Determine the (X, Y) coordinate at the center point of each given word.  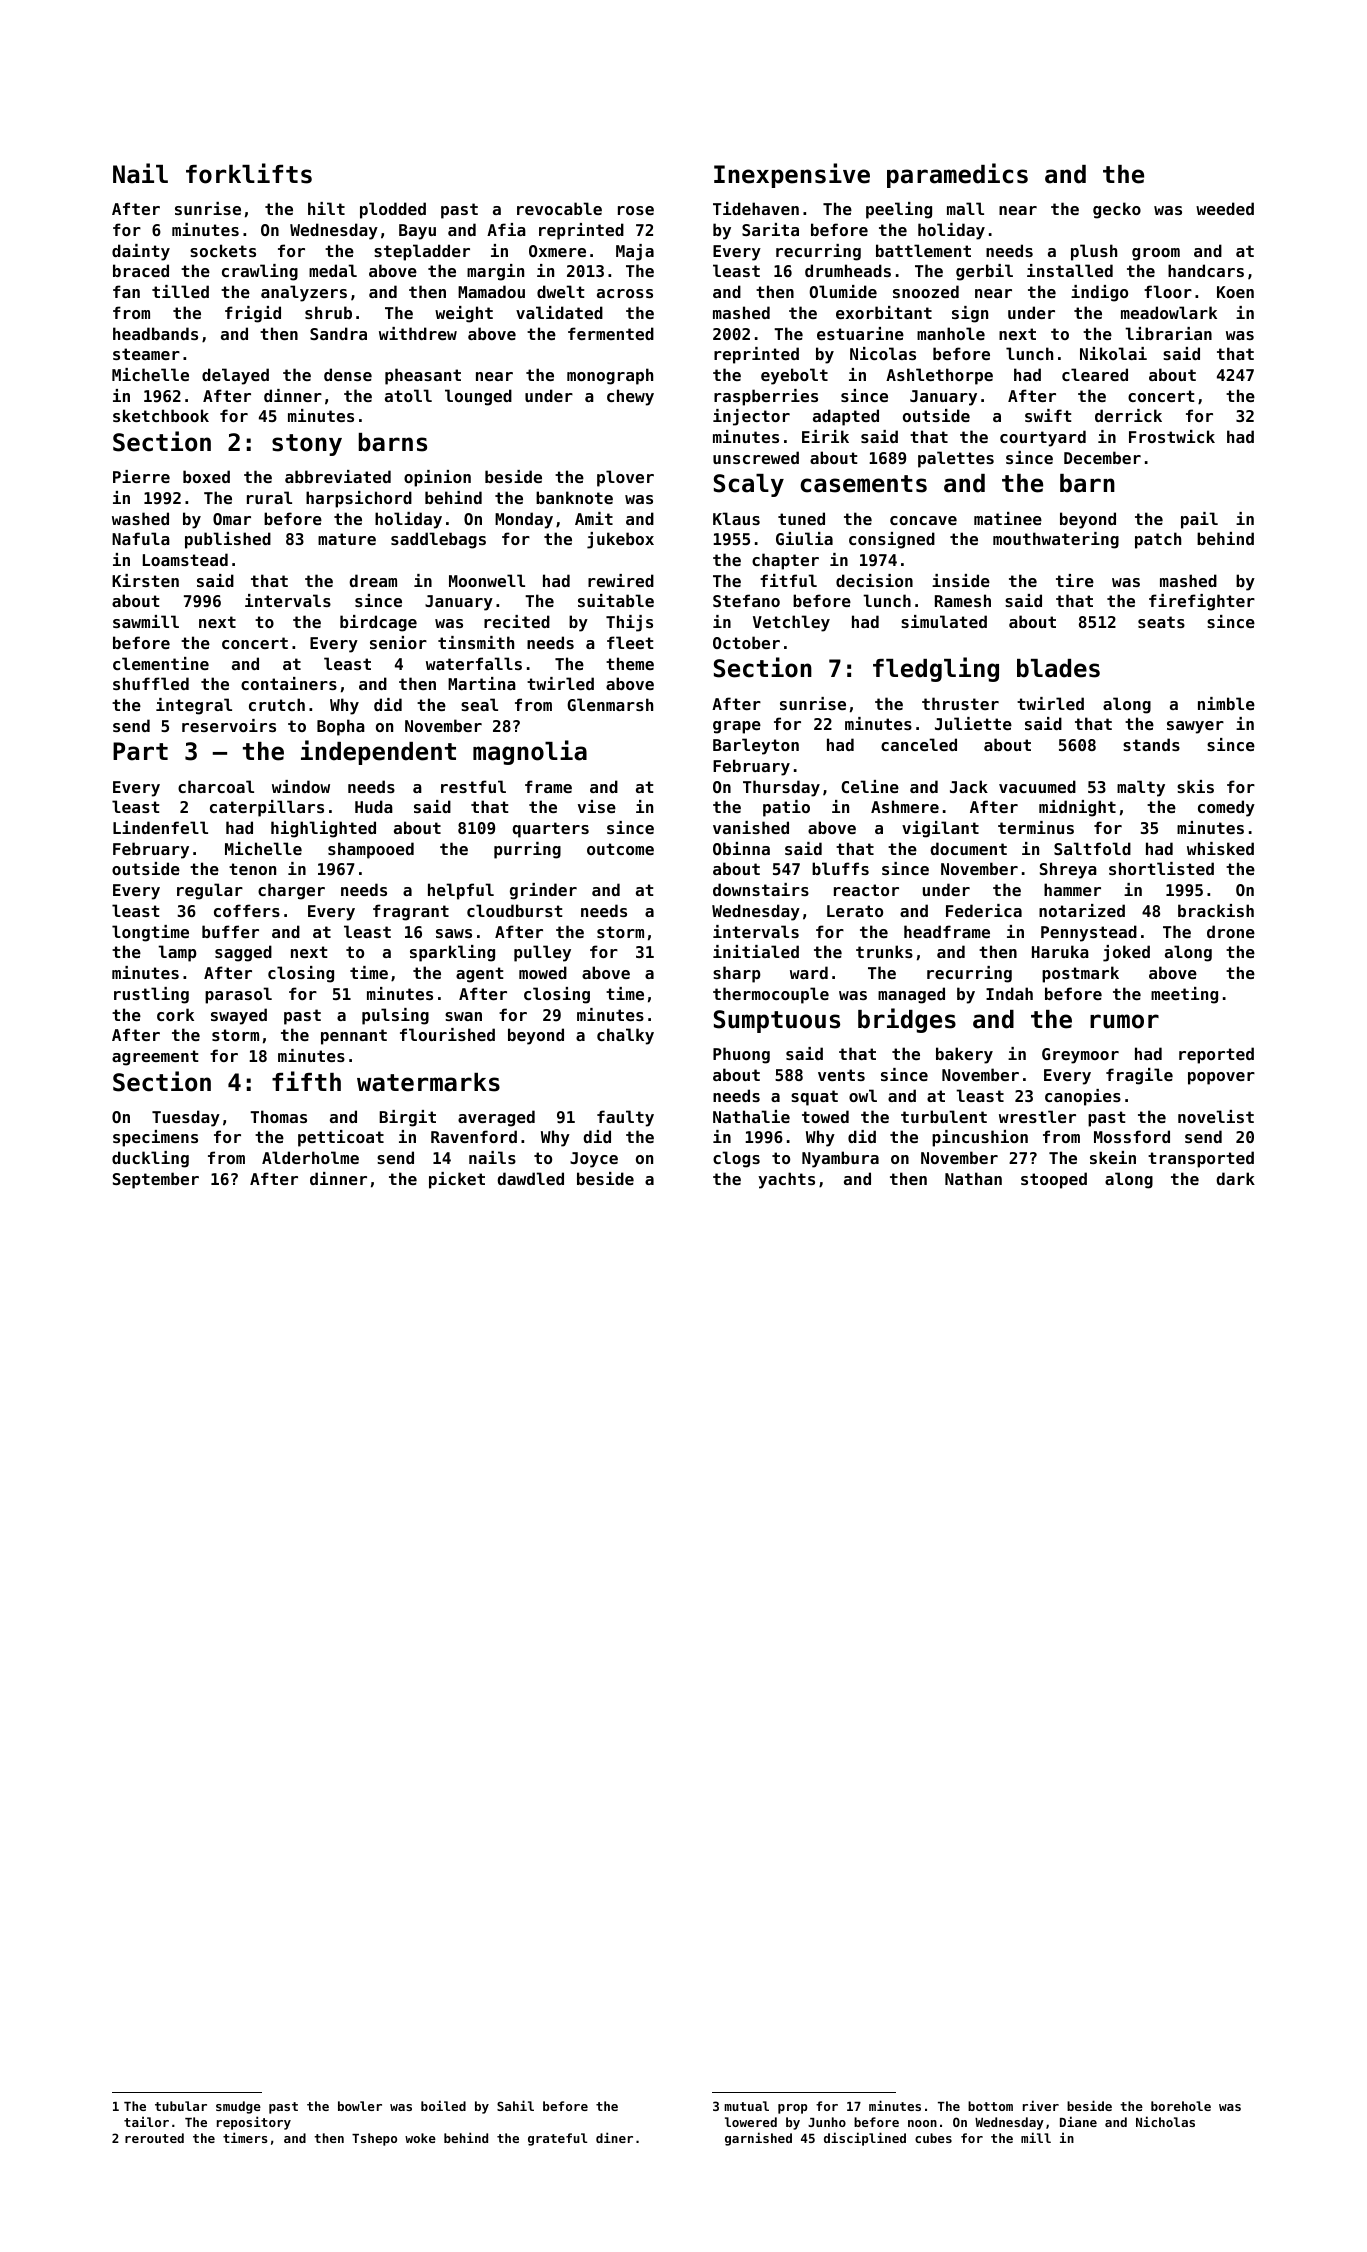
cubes (933, 2138)
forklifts (249, 173)
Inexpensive (792, 175)
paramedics (957, 175)
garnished (758, 2139)
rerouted (154, 2138)
